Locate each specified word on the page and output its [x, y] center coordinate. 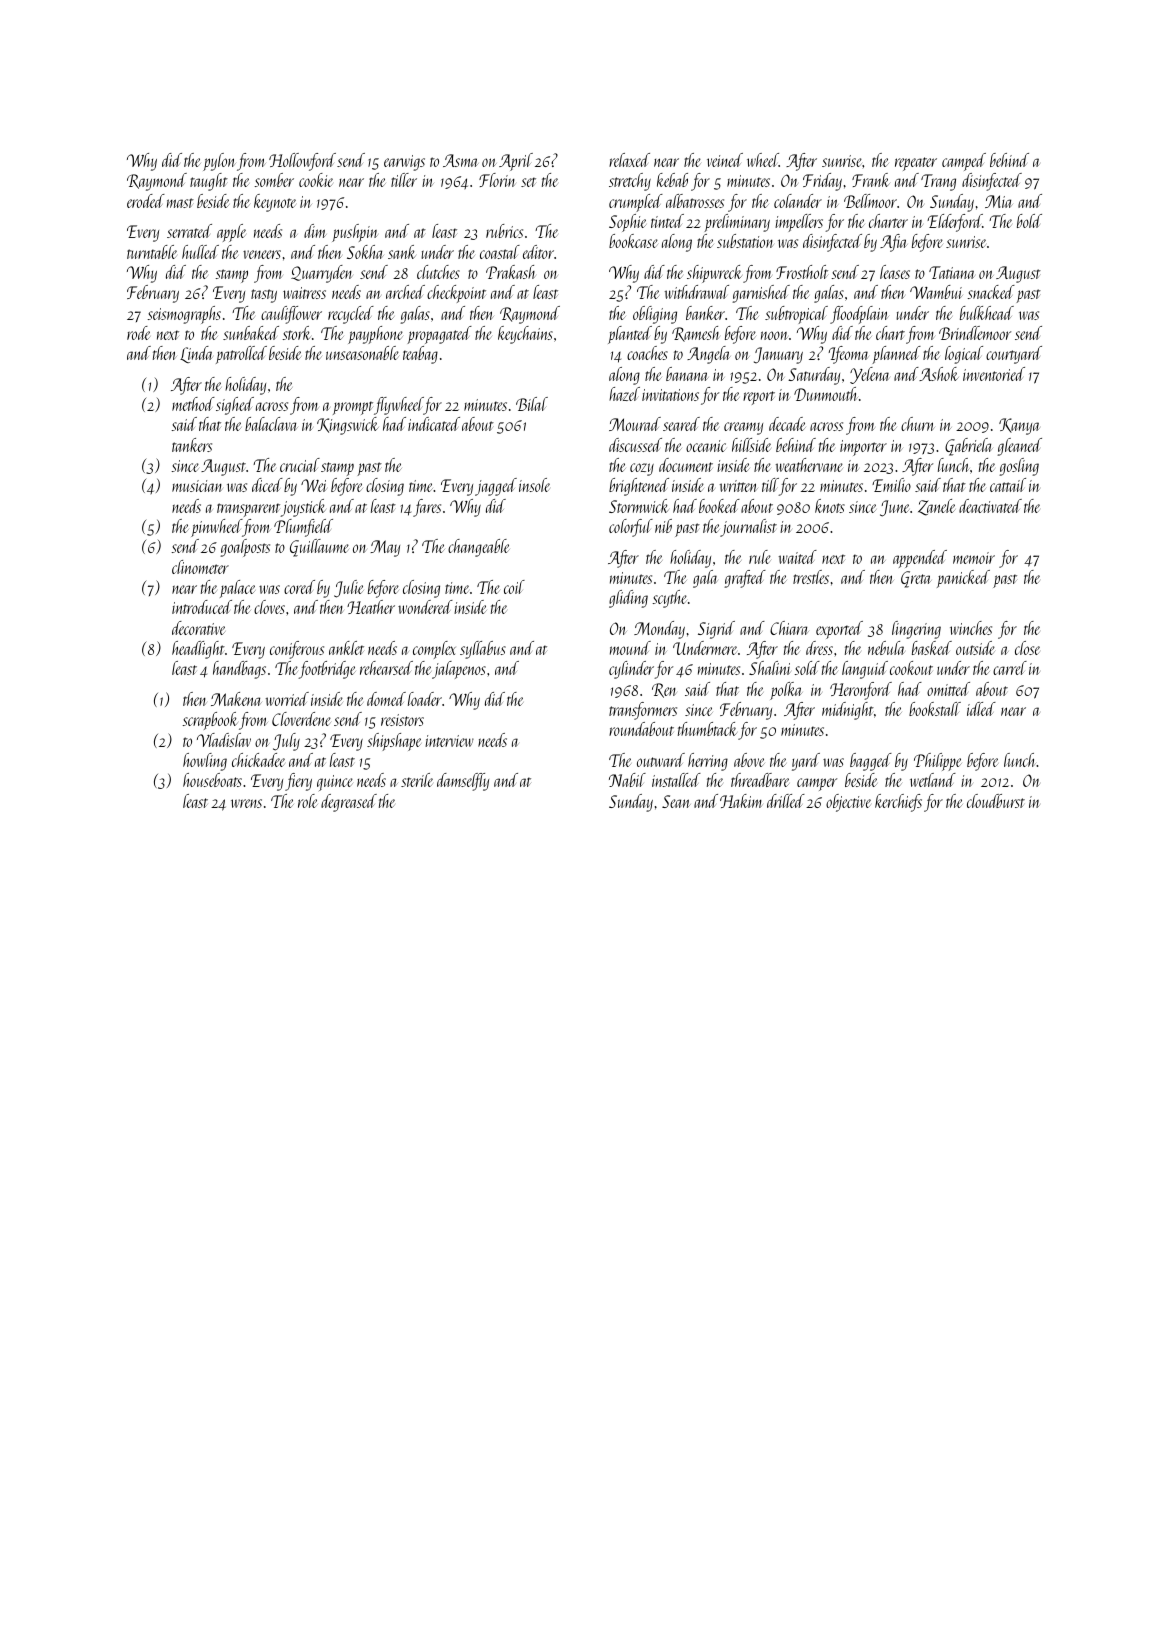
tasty [264, 296]
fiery [298, 782]
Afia [894, 243]
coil [514, 587]
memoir [974, 558]
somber [274, 180]
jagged [496, 487]
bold [1029, 221]
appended [920, 559]
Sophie [627, 223]
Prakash [510, 272]
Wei [313, 485]
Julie [349, 589]
